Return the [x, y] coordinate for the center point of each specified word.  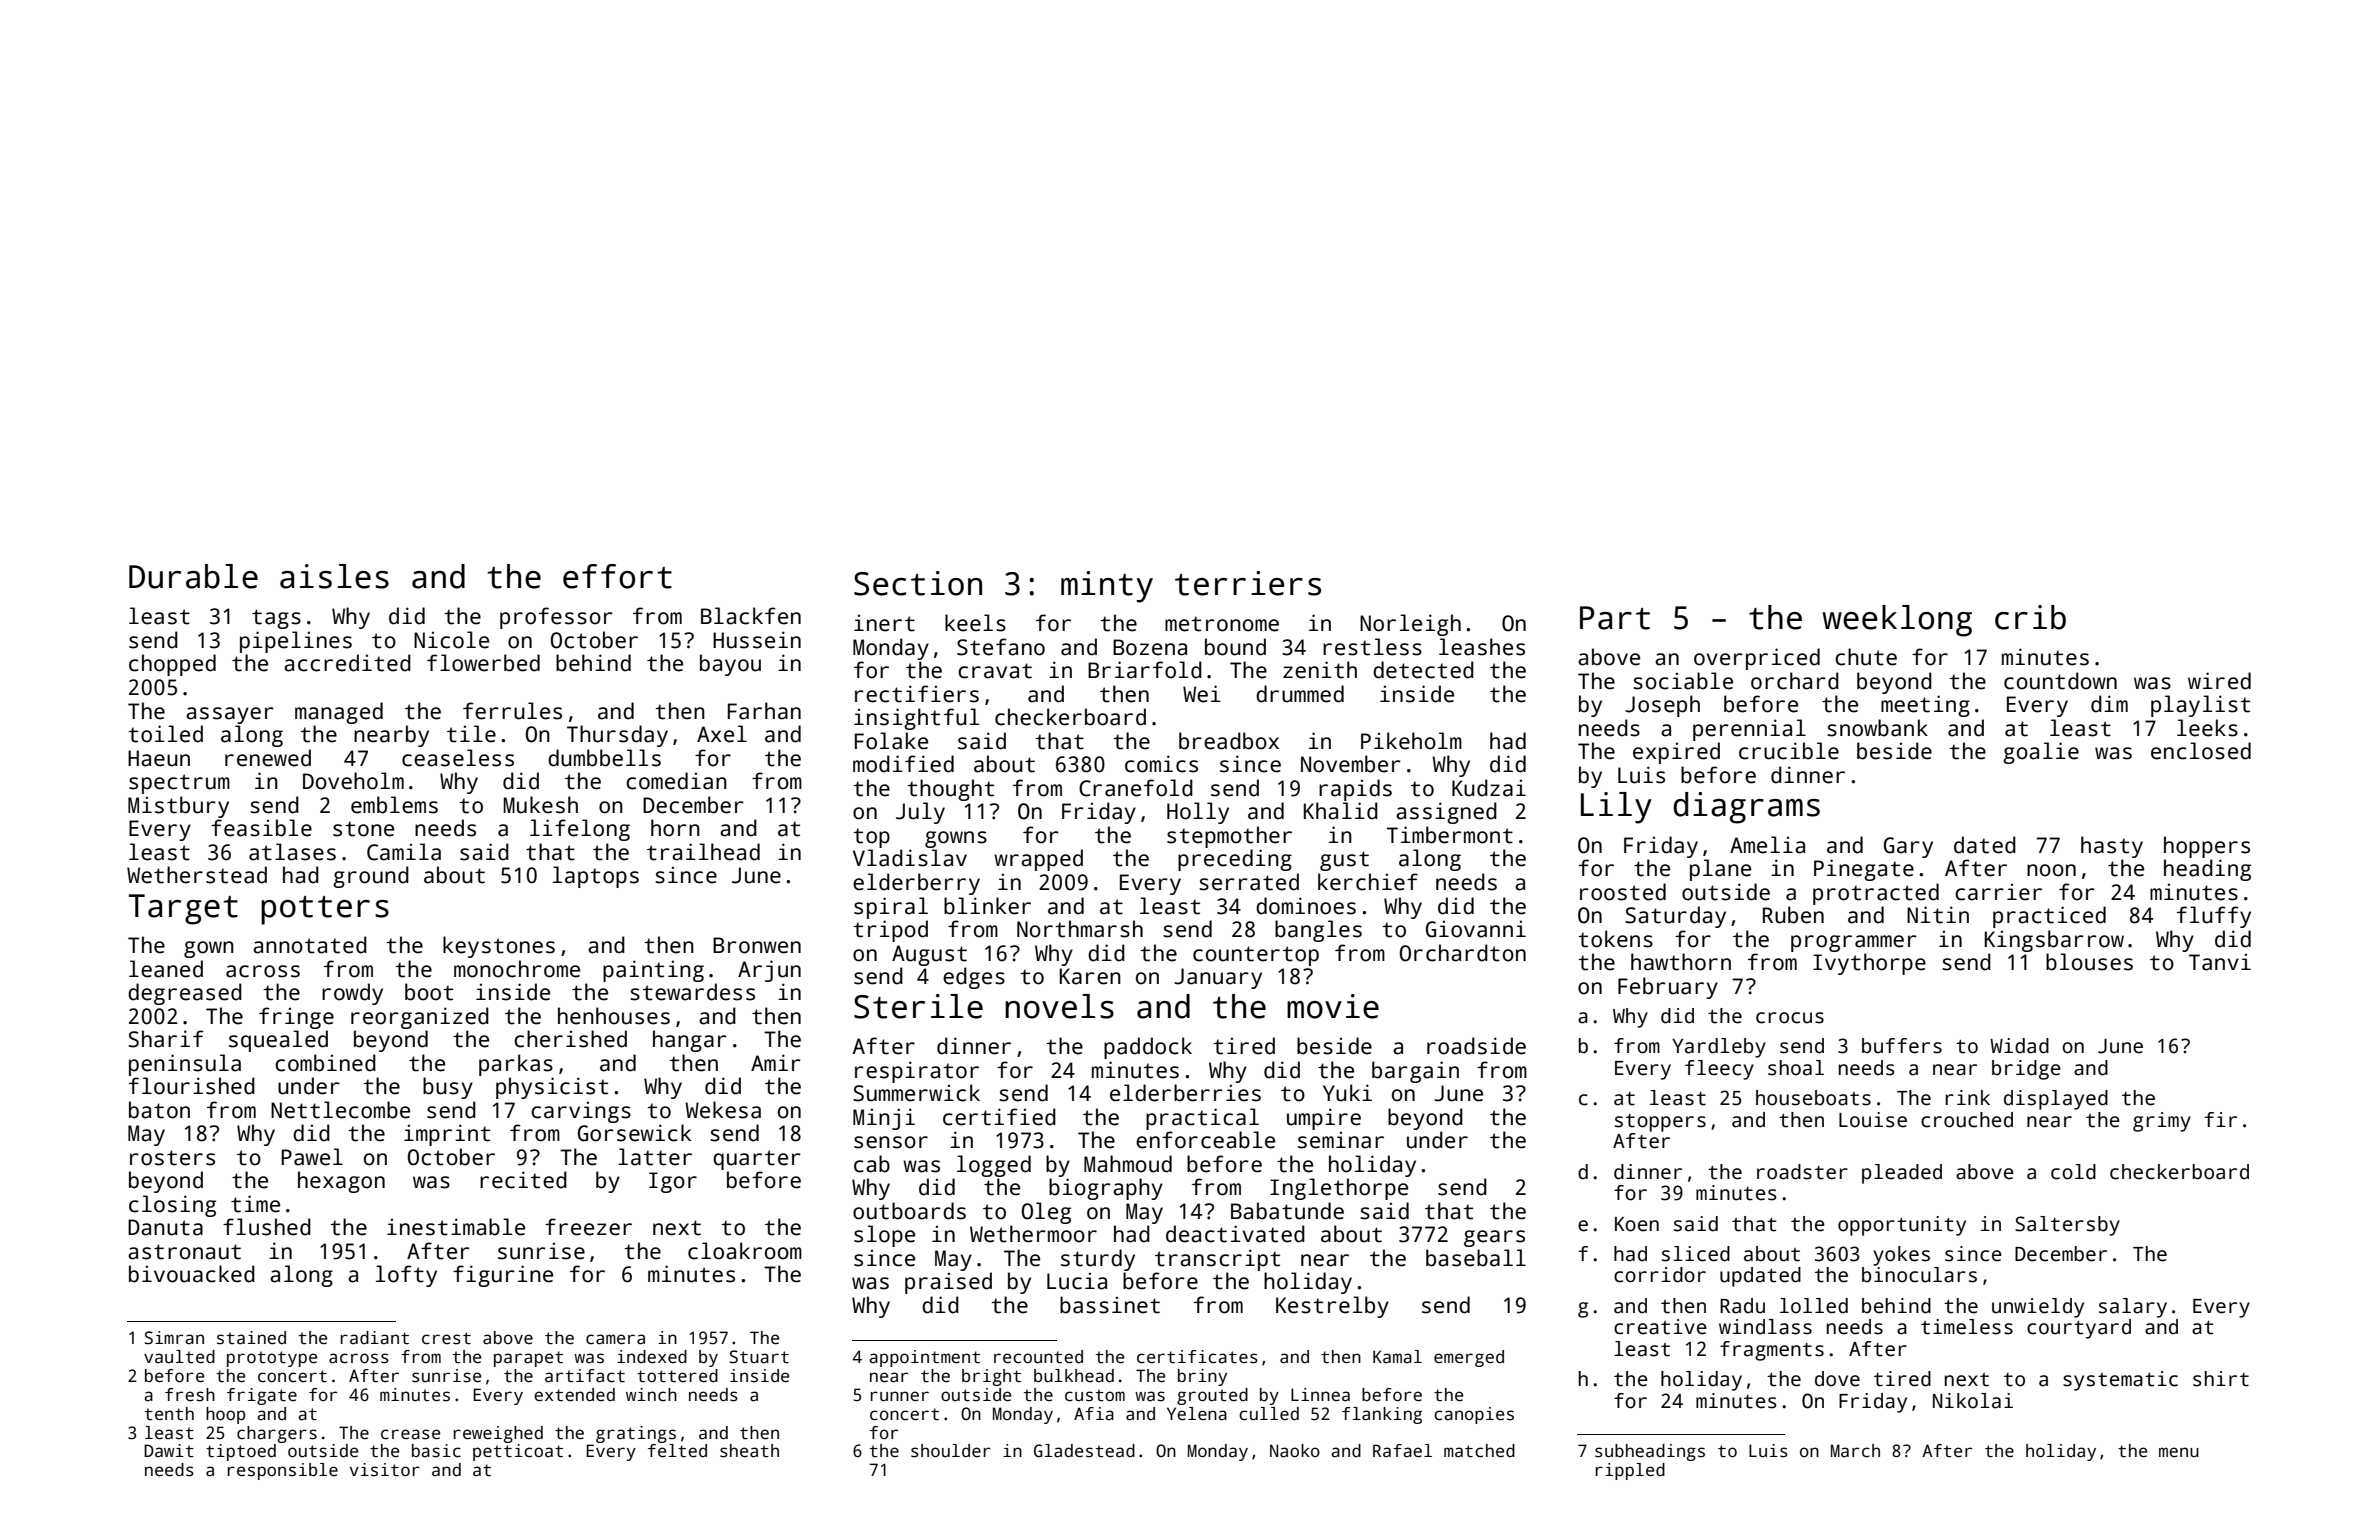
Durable [193, 576]
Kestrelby [1332, 1307]
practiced [2049, 917]
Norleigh [1410, 625]
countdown [2060, 681]
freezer [588, 1227]
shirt [2221, 1379]
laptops [596, 877]
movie [1333, 1006]
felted [677, 1451]
